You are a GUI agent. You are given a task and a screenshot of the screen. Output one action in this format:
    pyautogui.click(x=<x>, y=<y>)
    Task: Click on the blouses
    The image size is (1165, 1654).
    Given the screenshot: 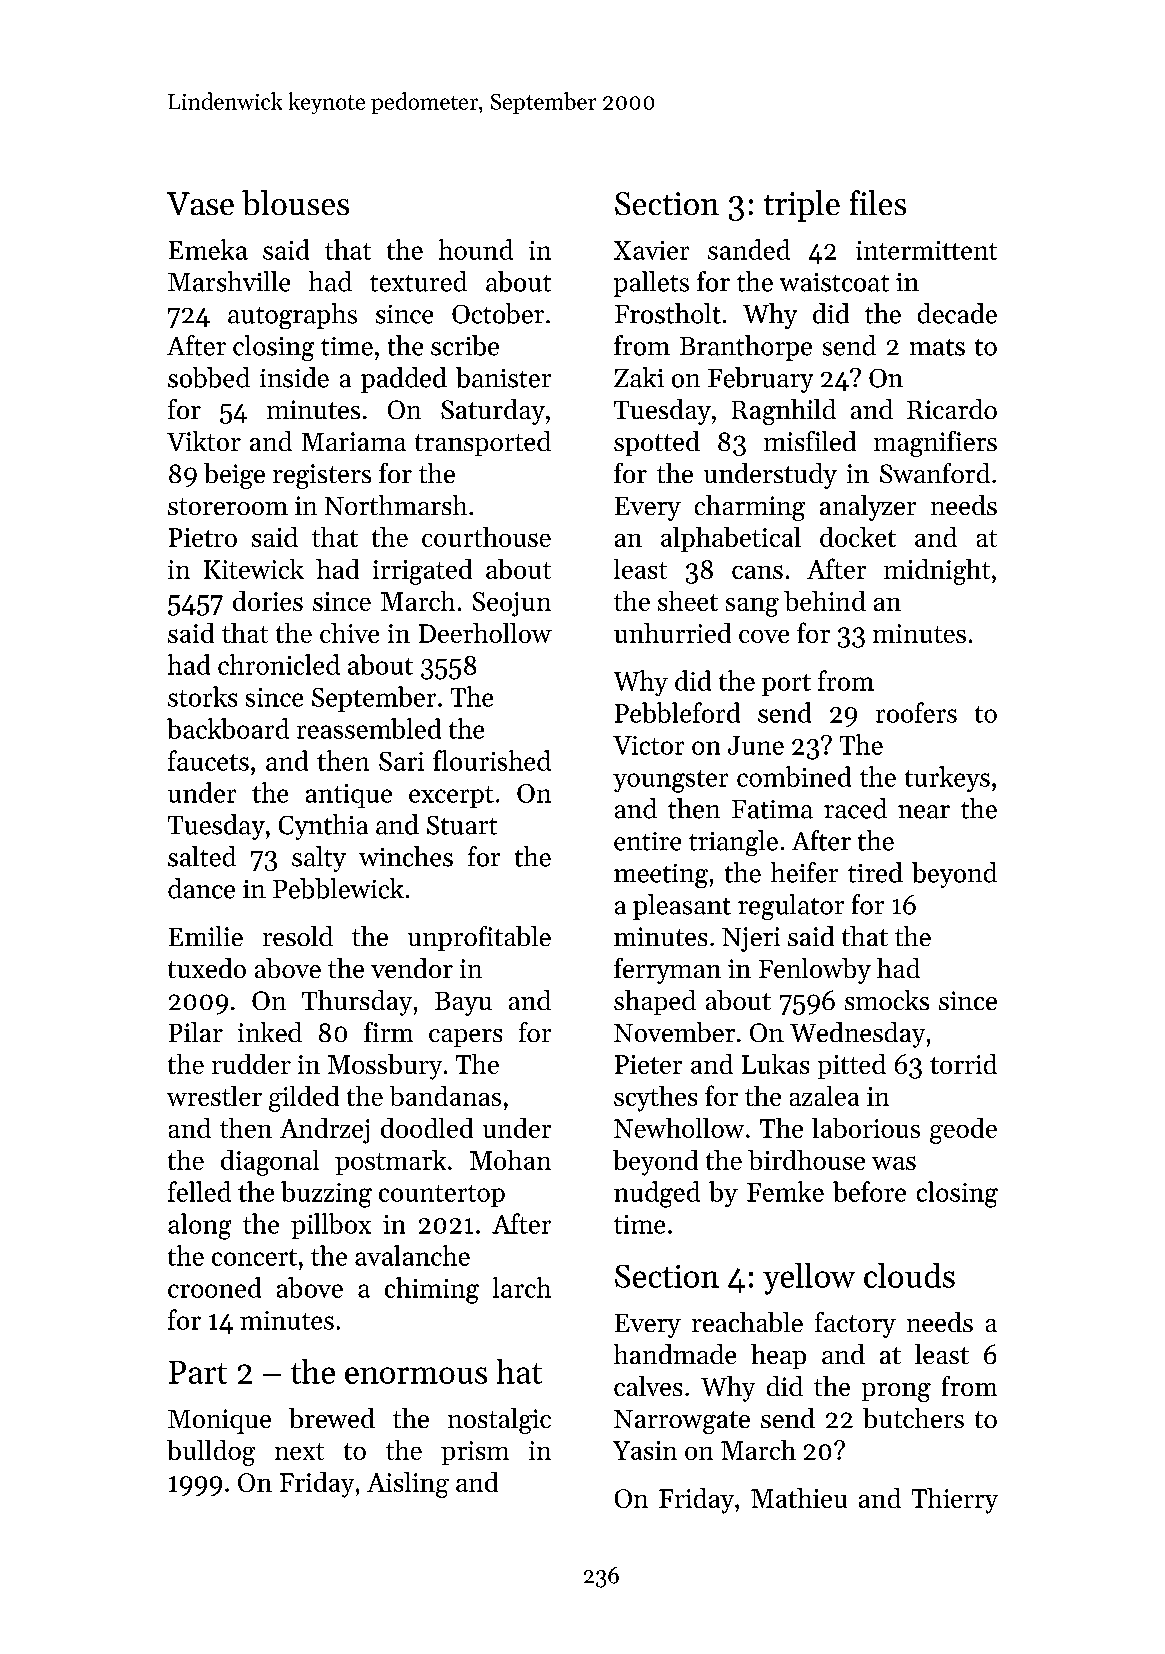 What is the action you would take?
    pyautogui.click(x=295, y=202)
